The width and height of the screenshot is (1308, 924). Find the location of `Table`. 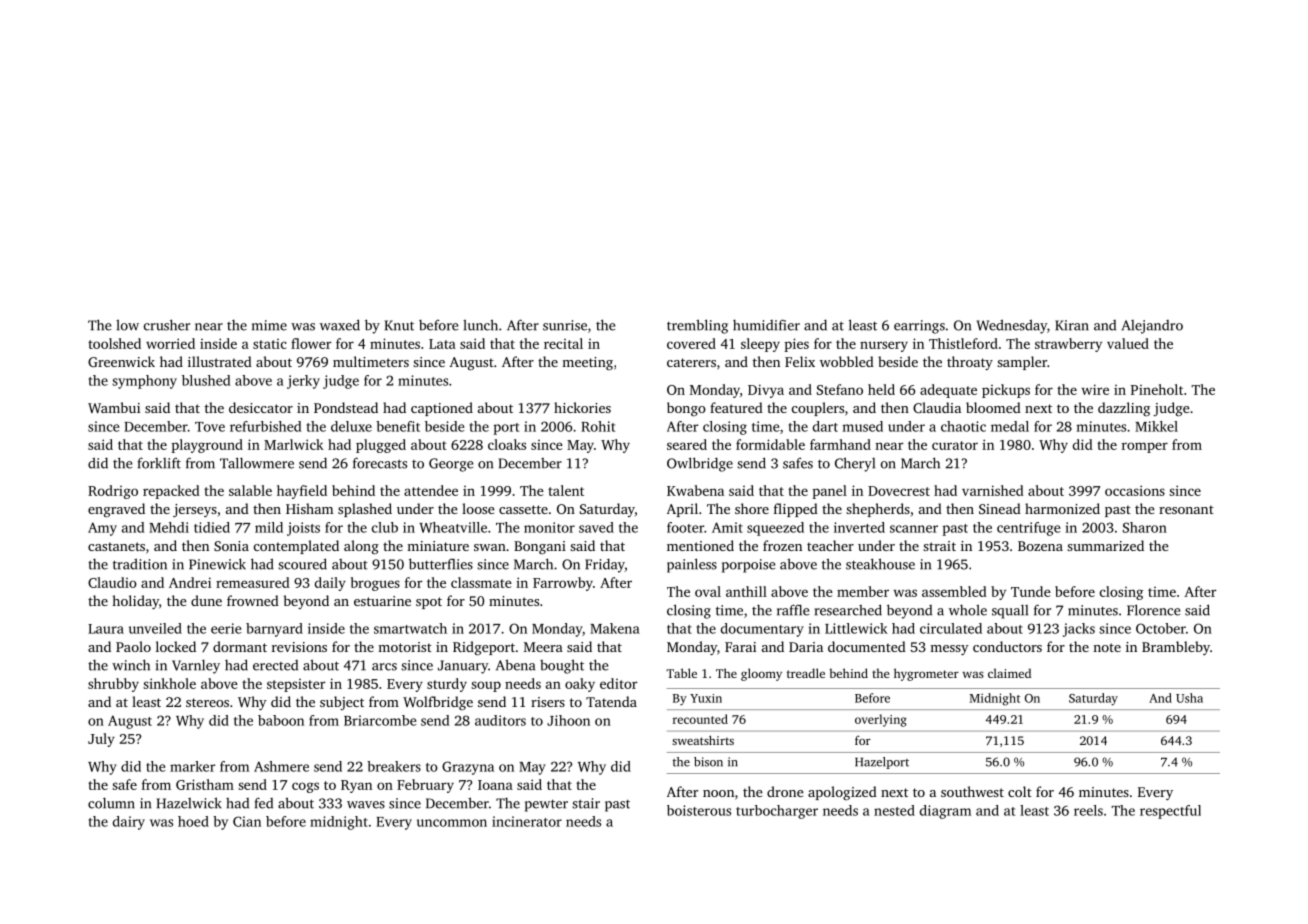

Table is located at coordinates (681, 673).
